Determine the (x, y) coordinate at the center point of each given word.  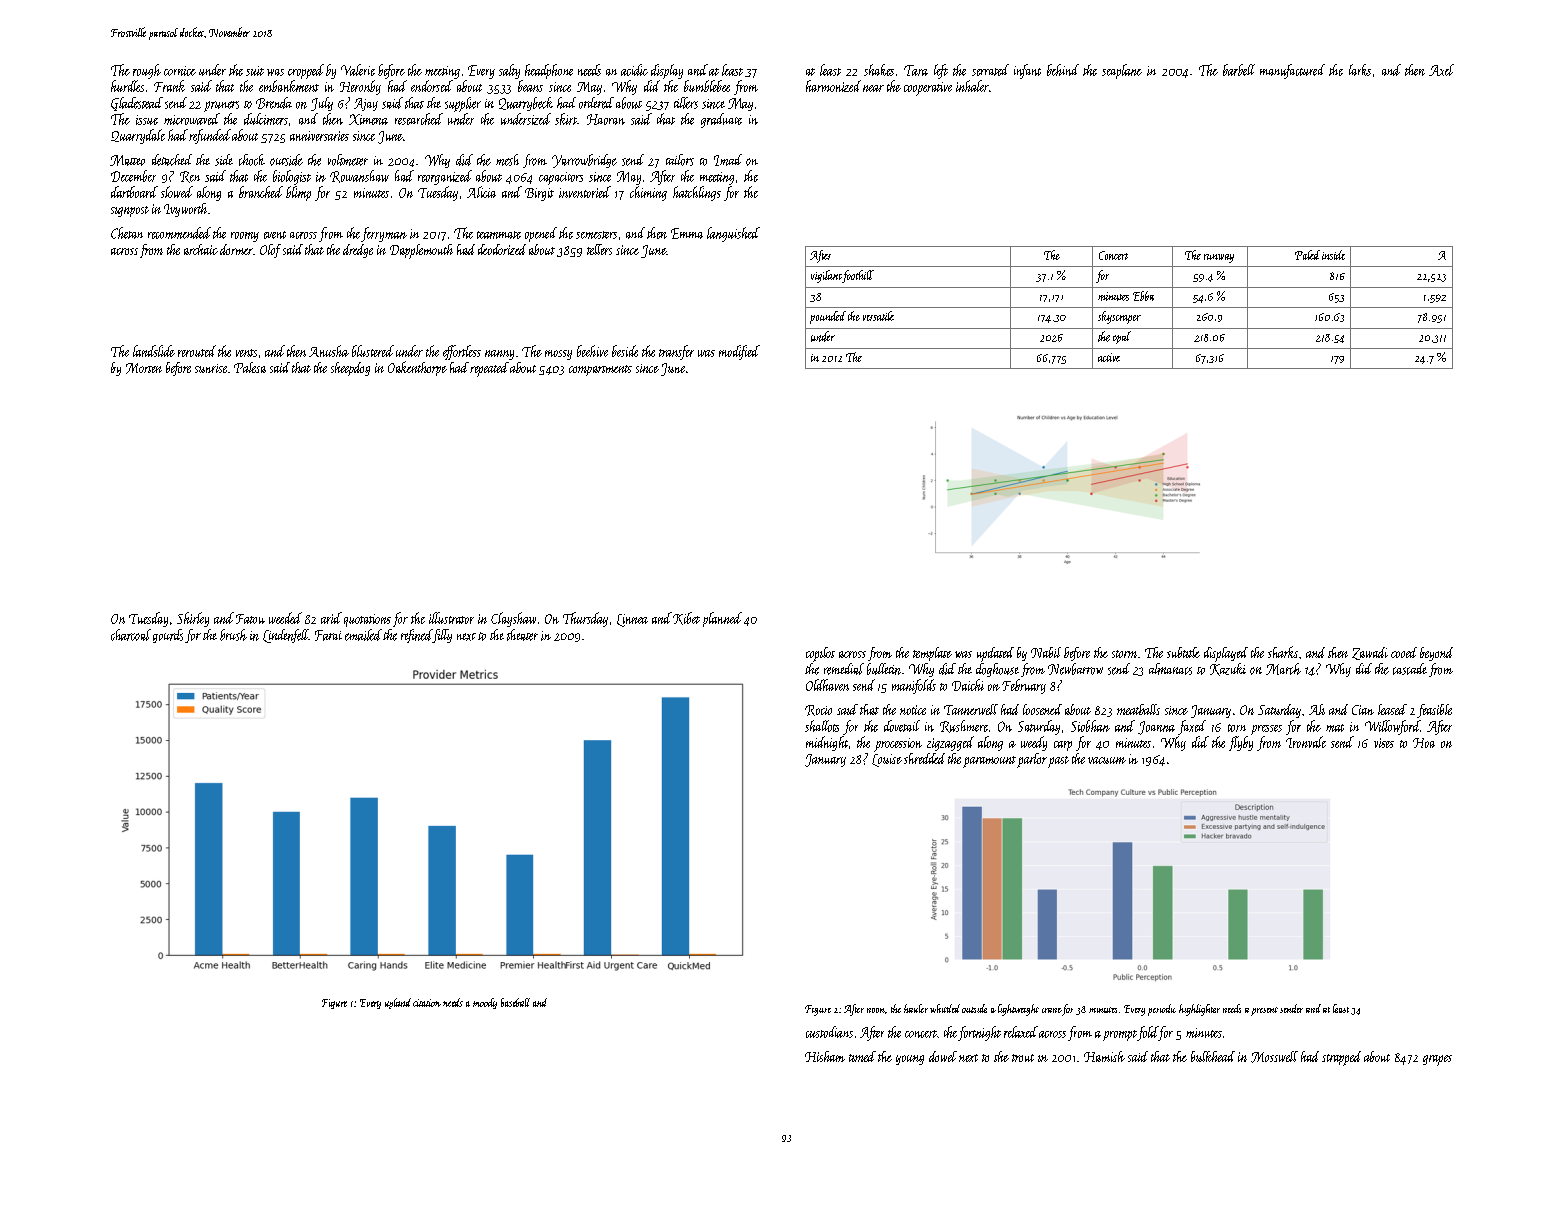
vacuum (1107, 760)
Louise (887, 760)
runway (1219, 258)
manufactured (1292, 71)
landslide (154, 351)
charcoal (131, 635)
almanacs (1170, 669)
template (932, 654)
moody (485, 1003)
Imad (728, 160)
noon (876, 1010)
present (1264, 1011)
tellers (599, 249)
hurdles (127, 86)
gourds (168, 636)
